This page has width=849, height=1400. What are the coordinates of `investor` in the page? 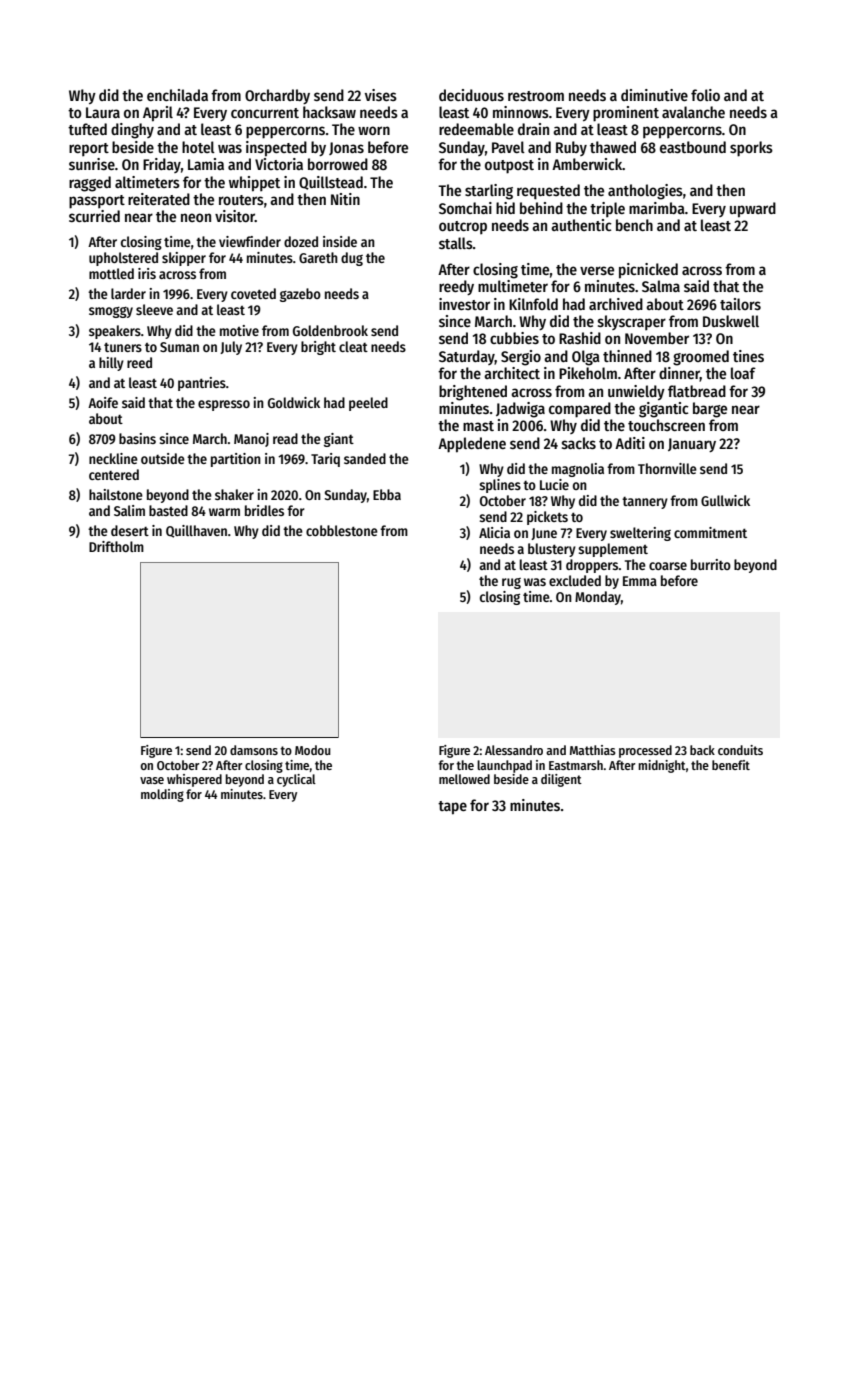 It's located at (464, 304).
